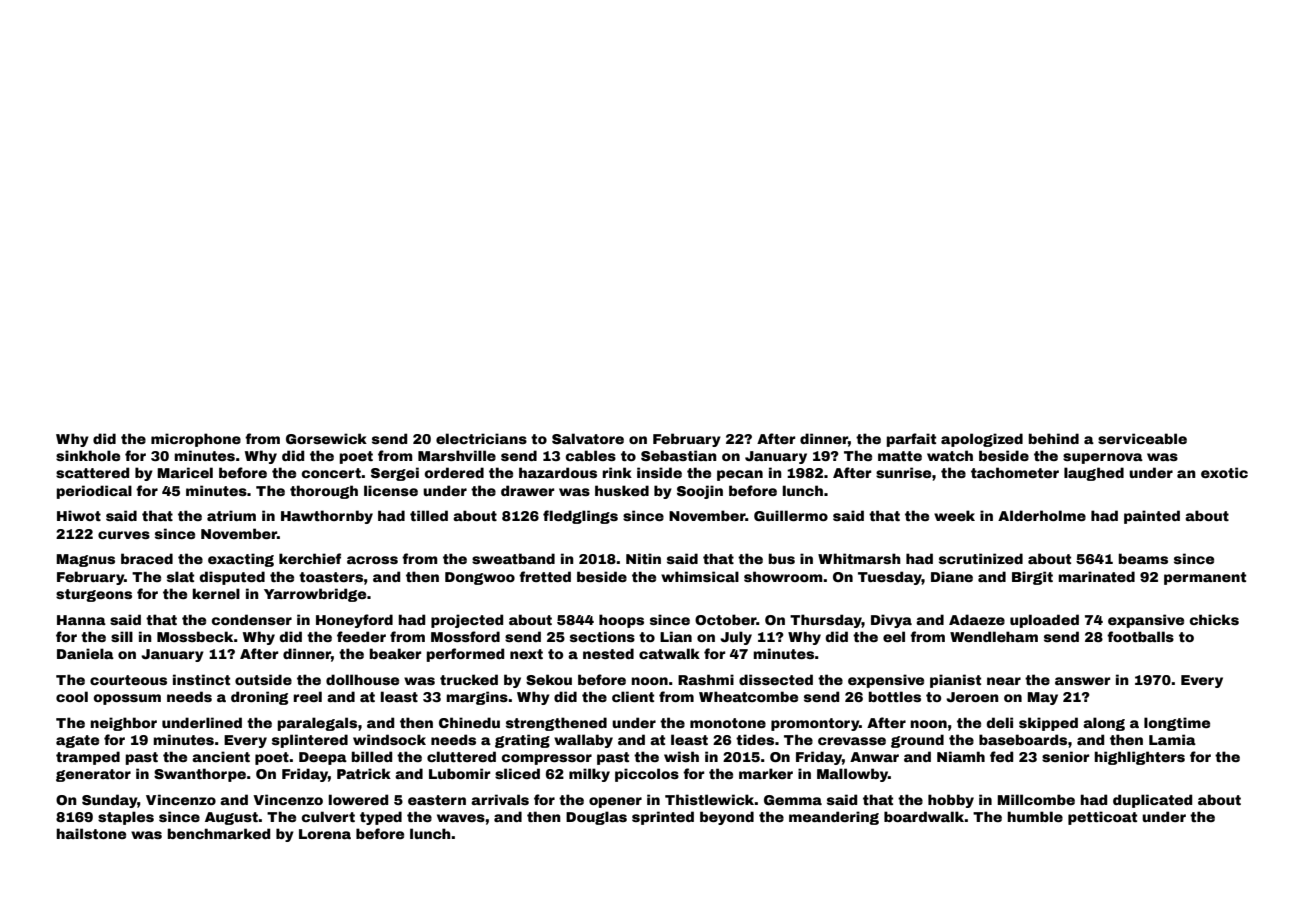  What do you see at coordinates (307, 696) in the image?
I see `reel` at bounding box center [307, 696].
